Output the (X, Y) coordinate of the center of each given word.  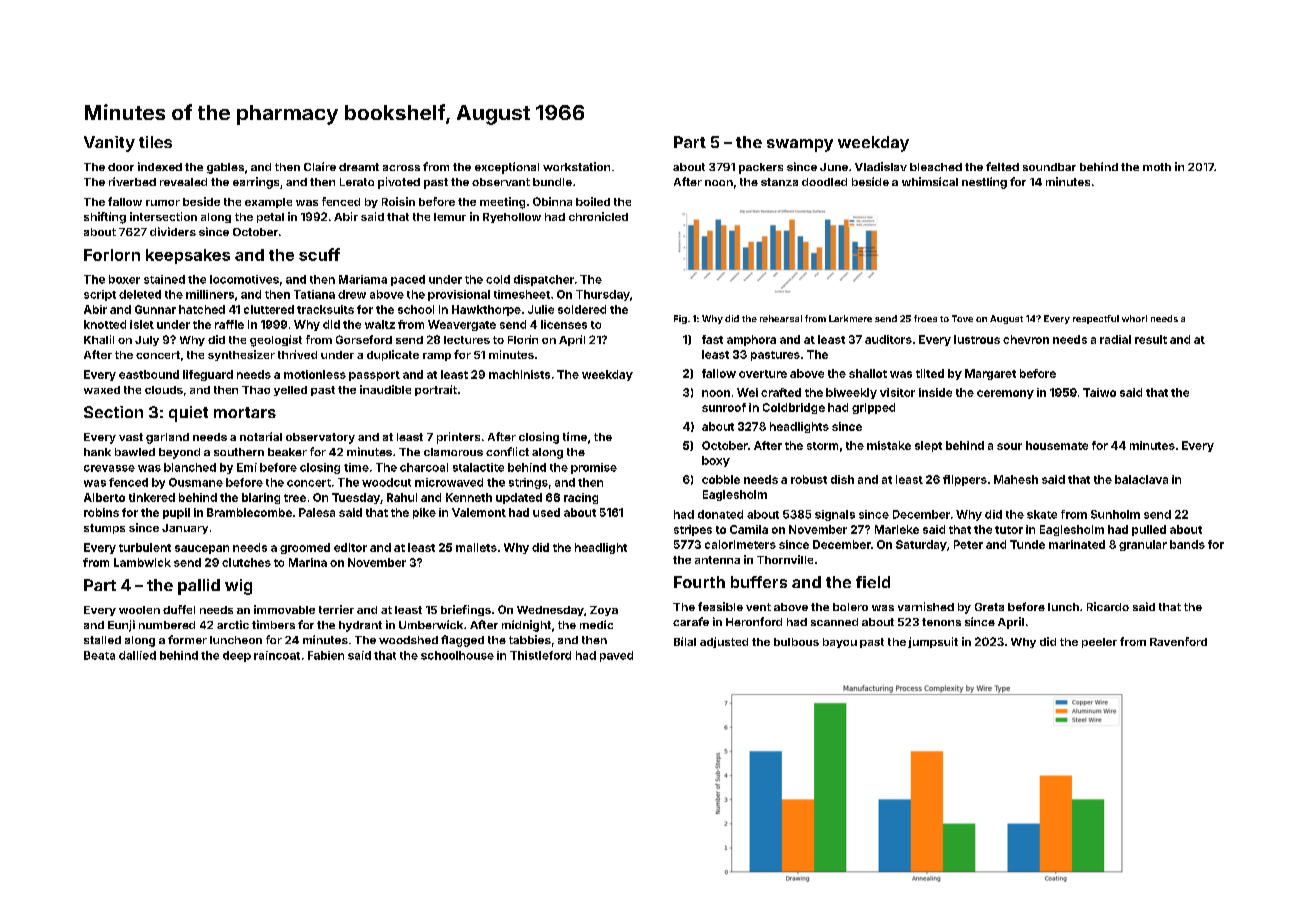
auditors (888, 339)
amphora (751, 340)
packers (761, 168)
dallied (137, 655)
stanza (779, 182)
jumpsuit (933, 642)
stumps (104, 529)
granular (1143, 545)
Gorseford (364, 339)
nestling (984, 183)
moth (1157, 167)
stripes (693, 530)
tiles (155, 142)
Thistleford (540, 655)
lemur (450, 217)
